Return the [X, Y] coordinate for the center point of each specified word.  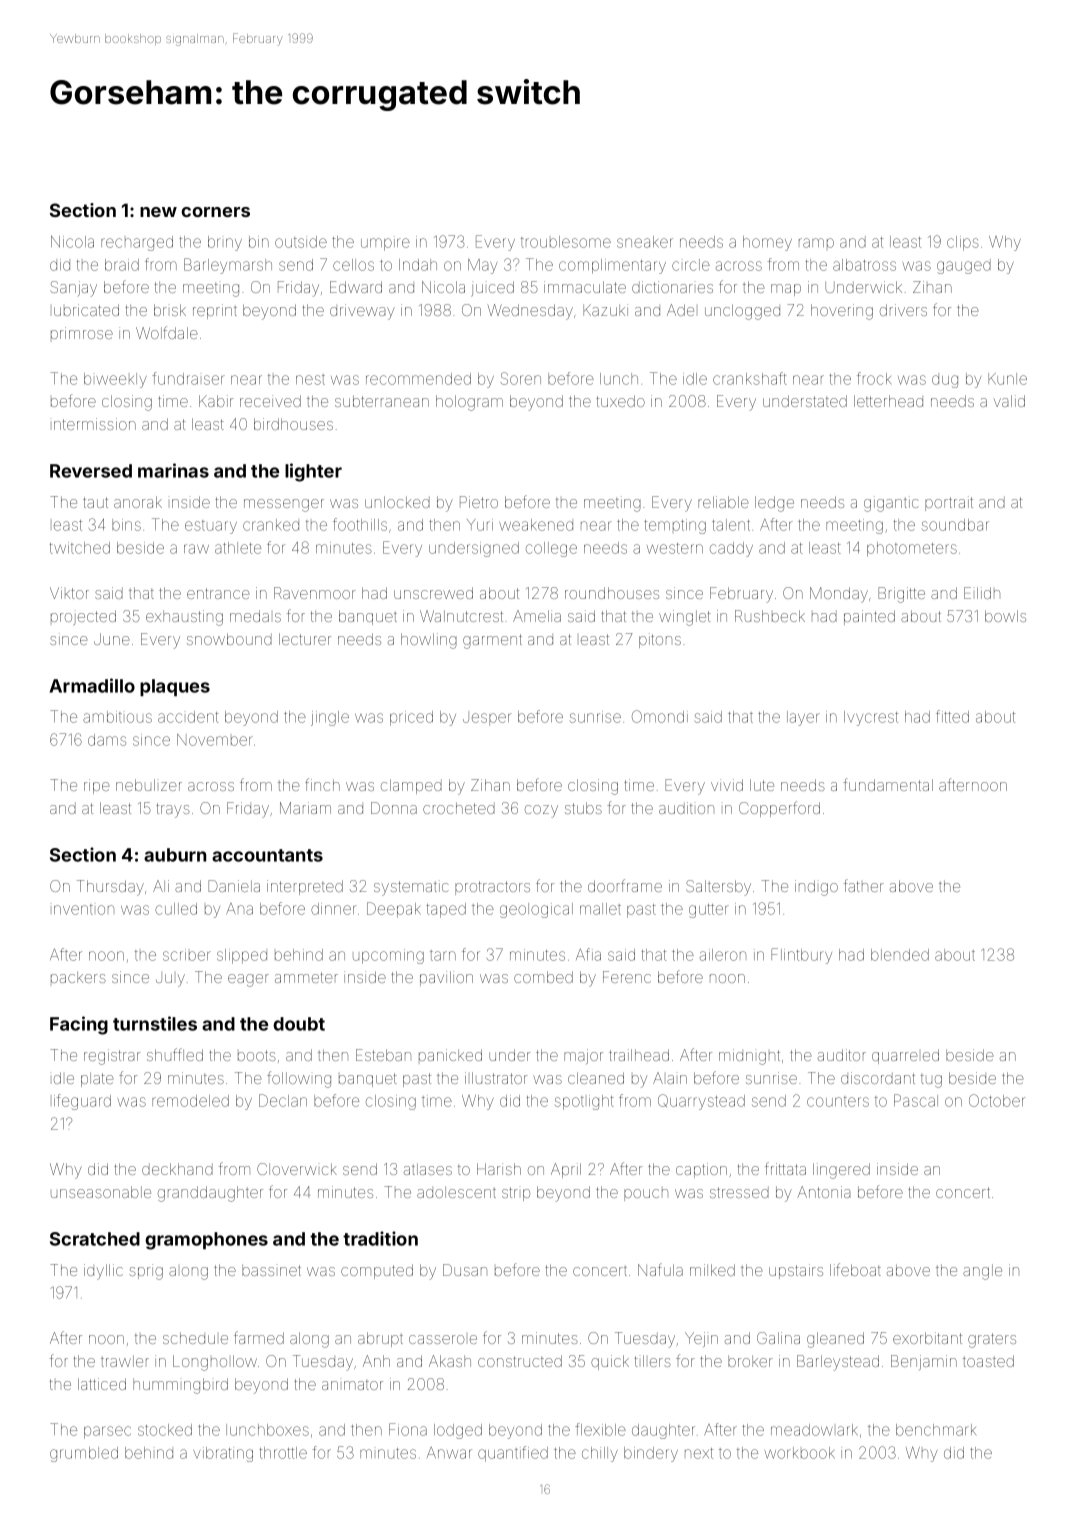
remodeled [190, 1101]
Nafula [660, 1269]
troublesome [566, 242]
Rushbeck [770, 616]
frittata [785, 1168]
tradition [380, 1238]
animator [352, 1385]
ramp [816, 243]
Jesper [487, 719]
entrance [218, 593]
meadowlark [814, 1430]
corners [215, 212]
